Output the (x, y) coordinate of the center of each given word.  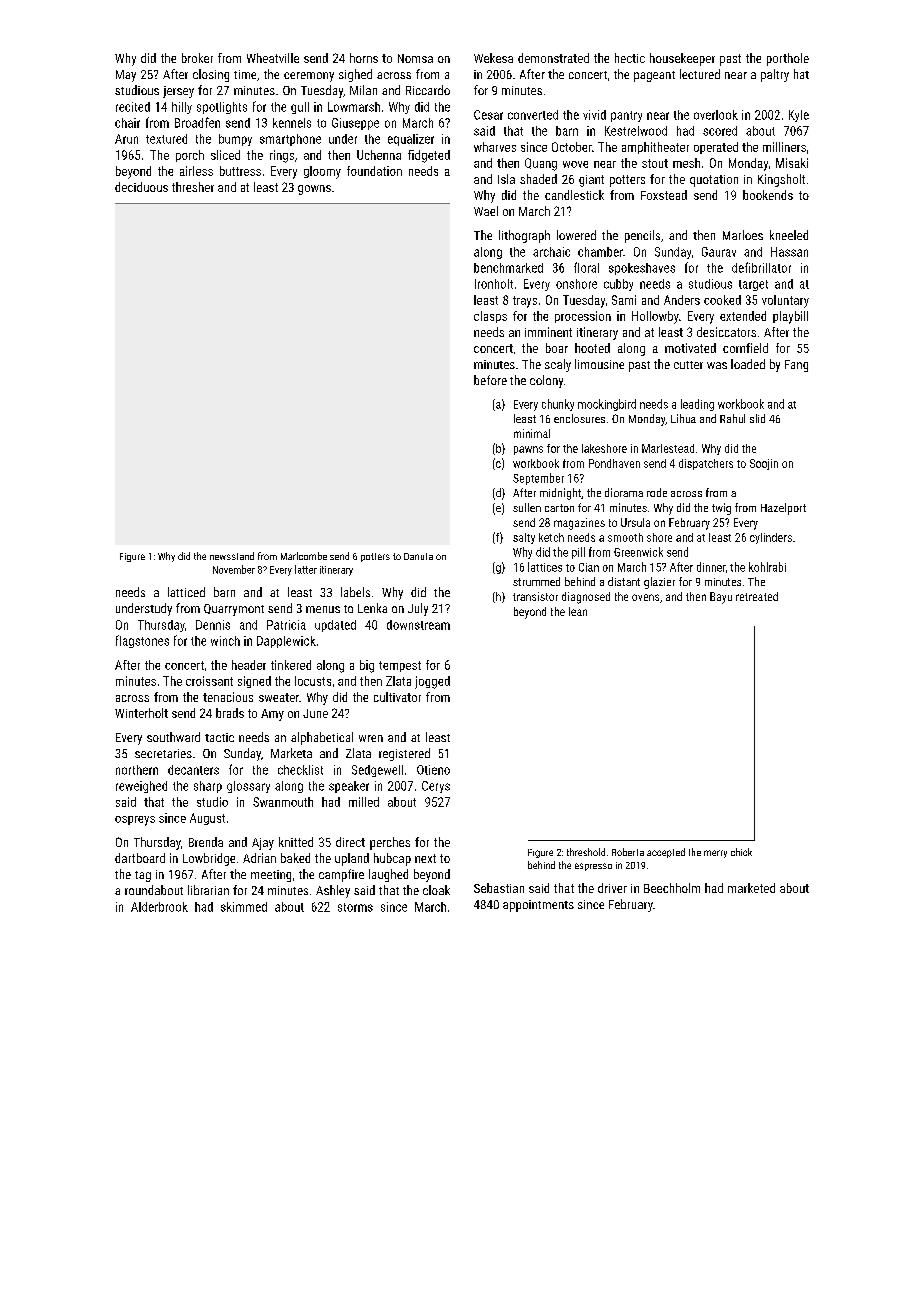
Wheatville (273, 58)
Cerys (436, 787)
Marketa (291, 753)
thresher (193, 187)
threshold (586, 852)
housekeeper (682, 59)
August (207, 819)
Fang (796, 366)
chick (741, 852)
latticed (186, 592)
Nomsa (415, 58)
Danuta (418, 556)
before (490, 380)
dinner (711, 567)
